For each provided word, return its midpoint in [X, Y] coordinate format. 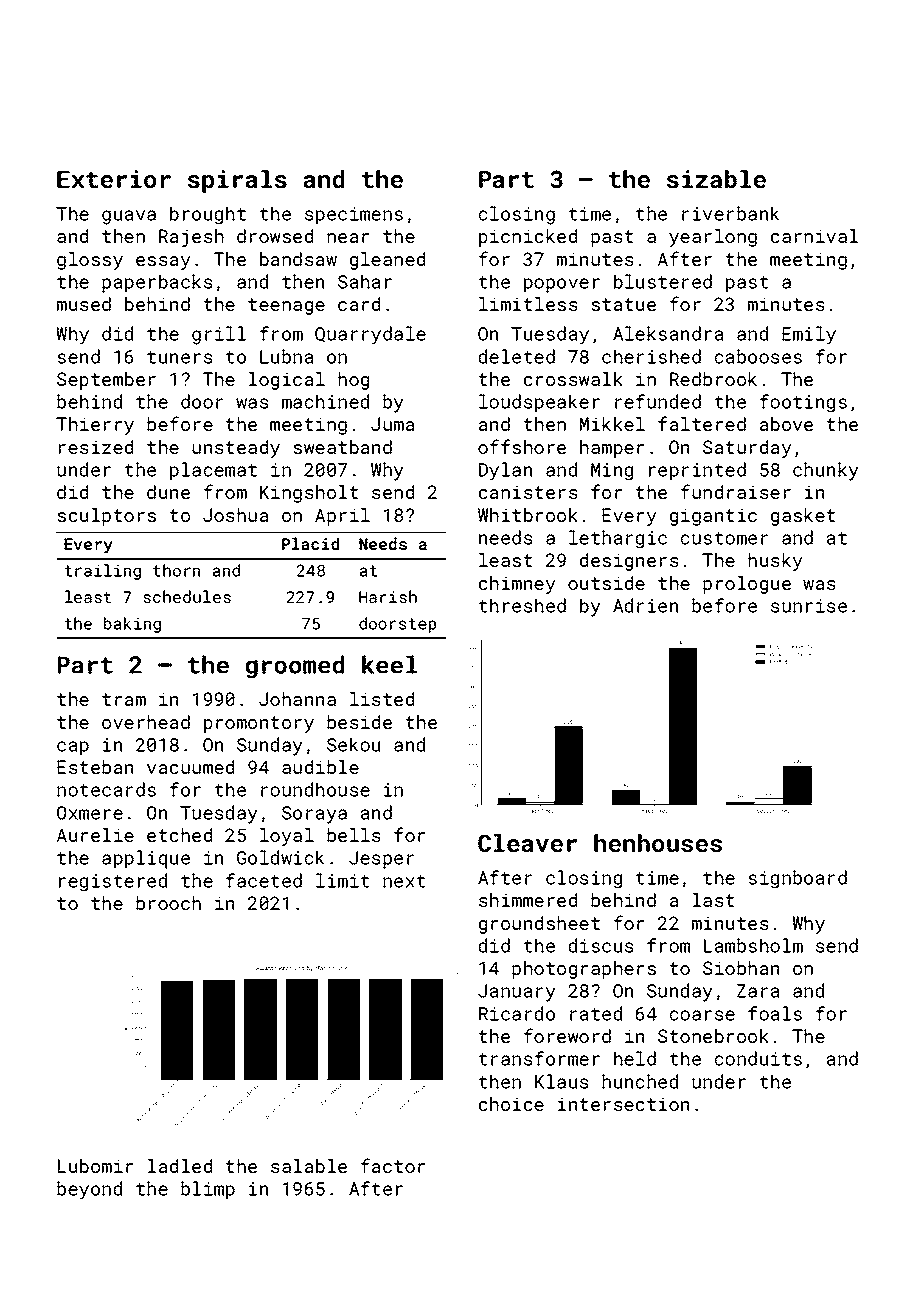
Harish [388, 596]
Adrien [645, 605]
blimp [208, 1190]
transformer [539, 1058]
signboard [797, 879]
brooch [168, 903]
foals [775, 1013]
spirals [237, 181]
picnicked [528, 238]
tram [124, 699]
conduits [758, 1058]
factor [393, 1165]
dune [168, 492]
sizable [716, 179]
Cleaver [527, 843]
